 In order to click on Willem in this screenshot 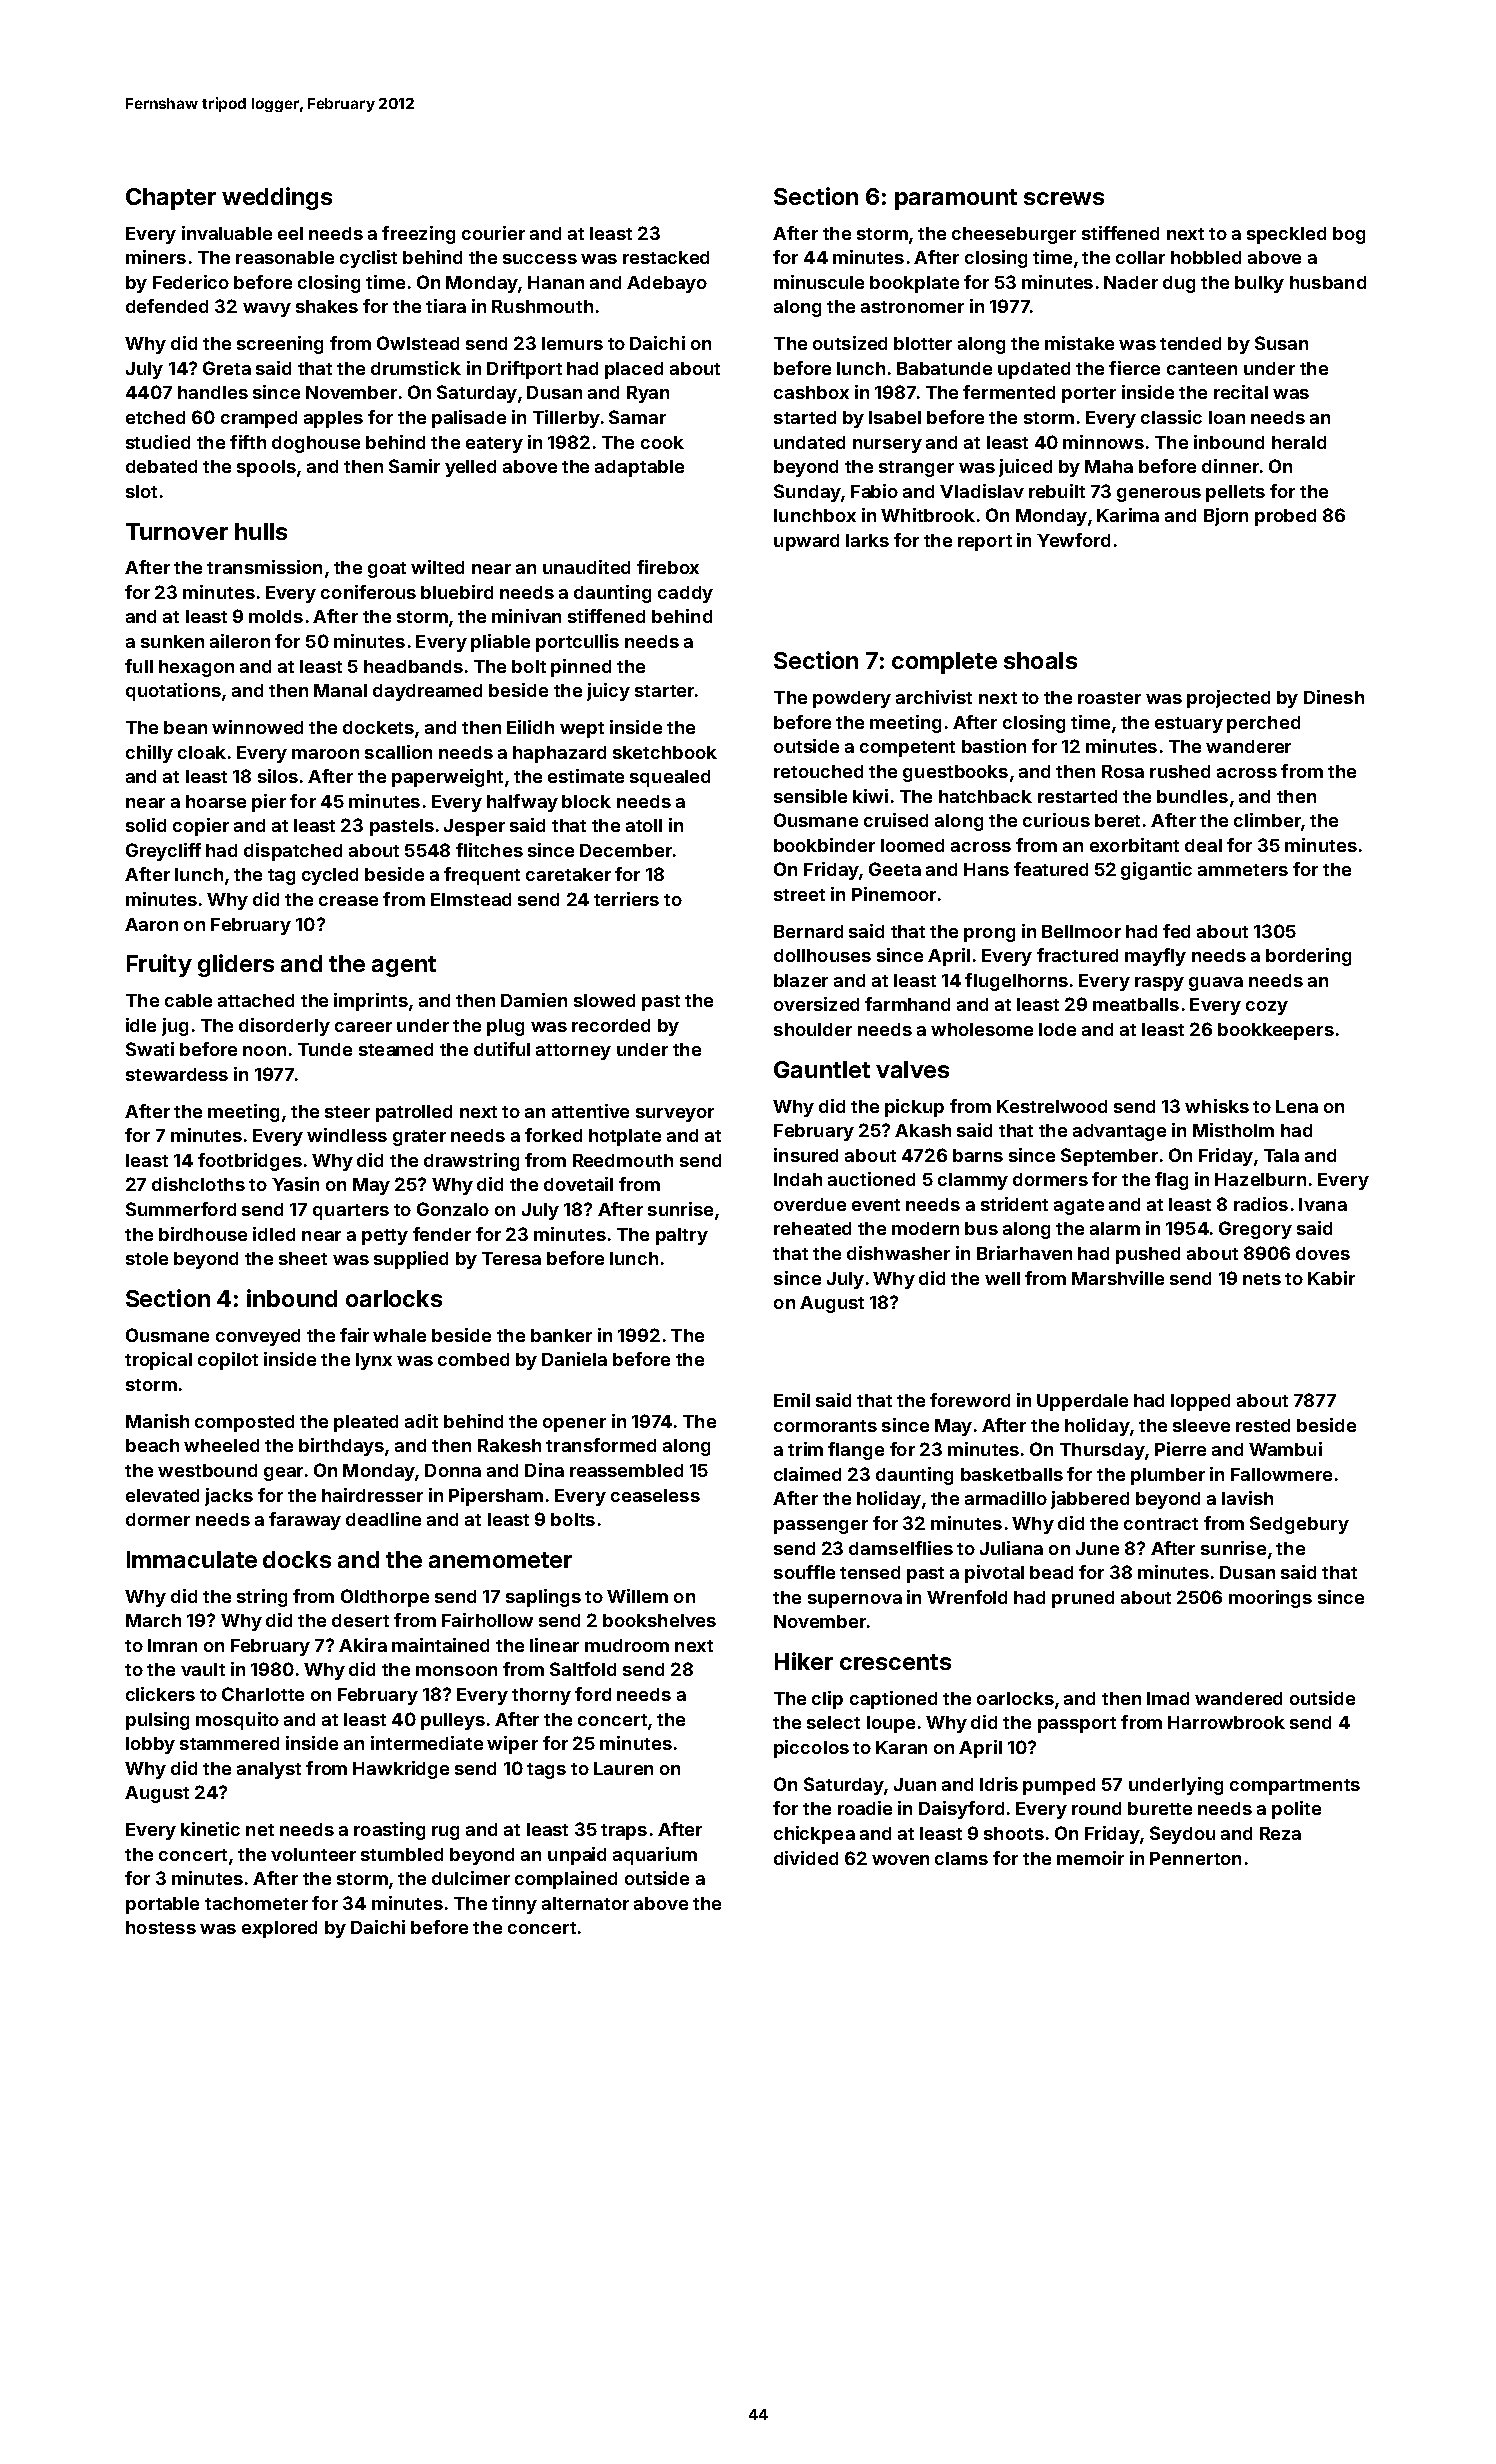, I will do `click(637, 1596)`.
